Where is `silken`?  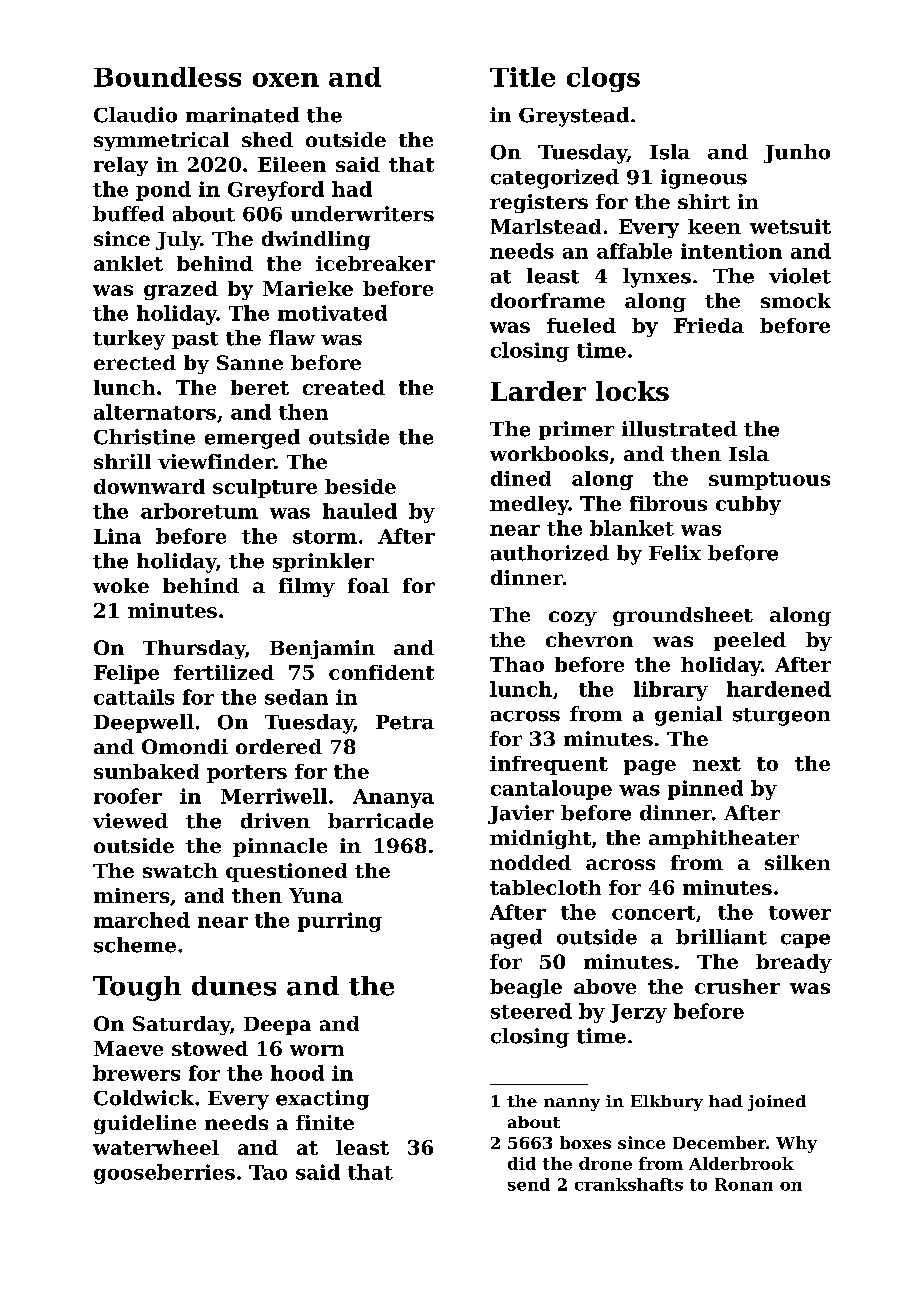
silken is located at coordinates (797, 862).
